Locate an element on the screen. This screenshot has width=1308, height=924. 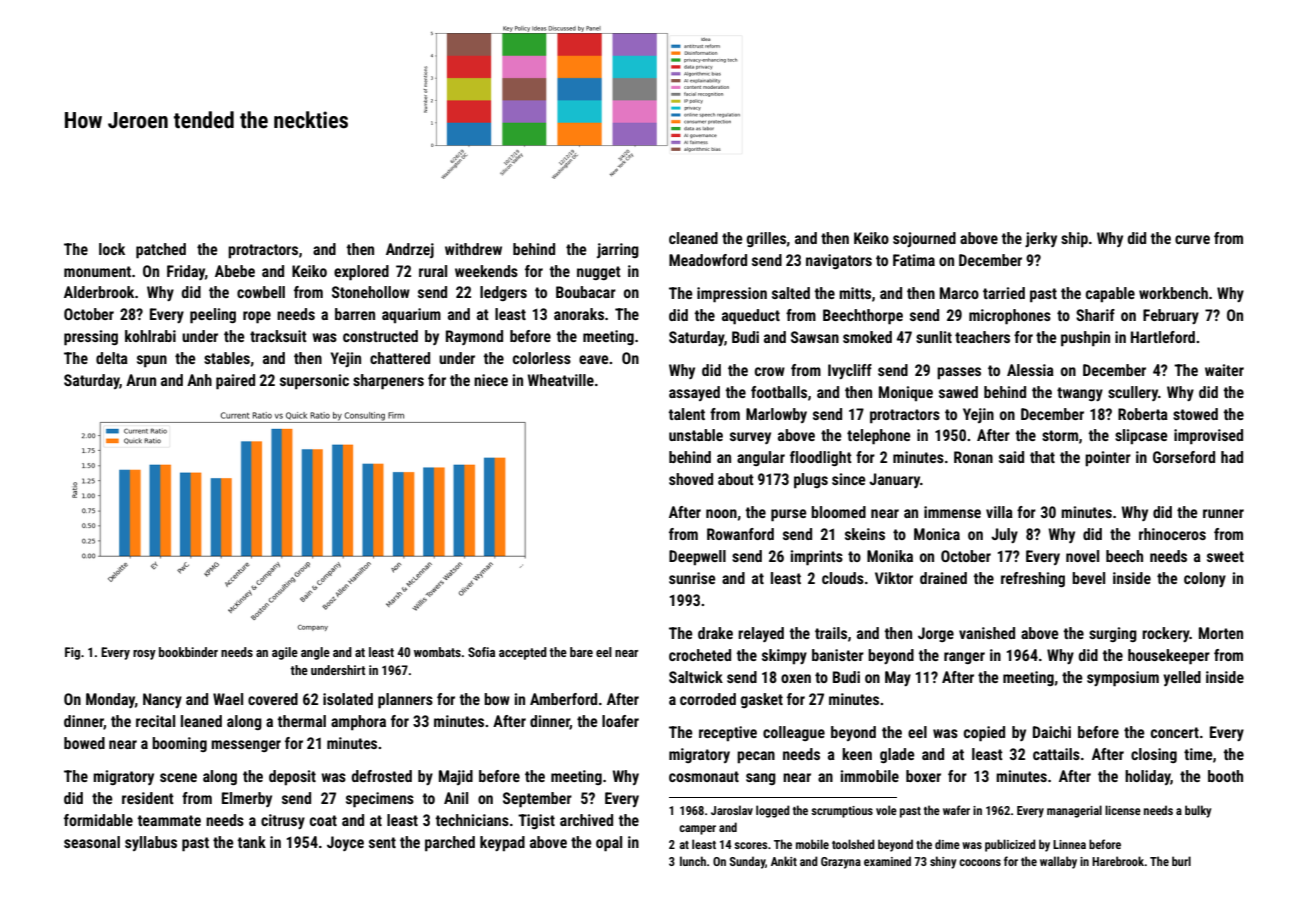
Jorge is located at coordinates (936, 634).
